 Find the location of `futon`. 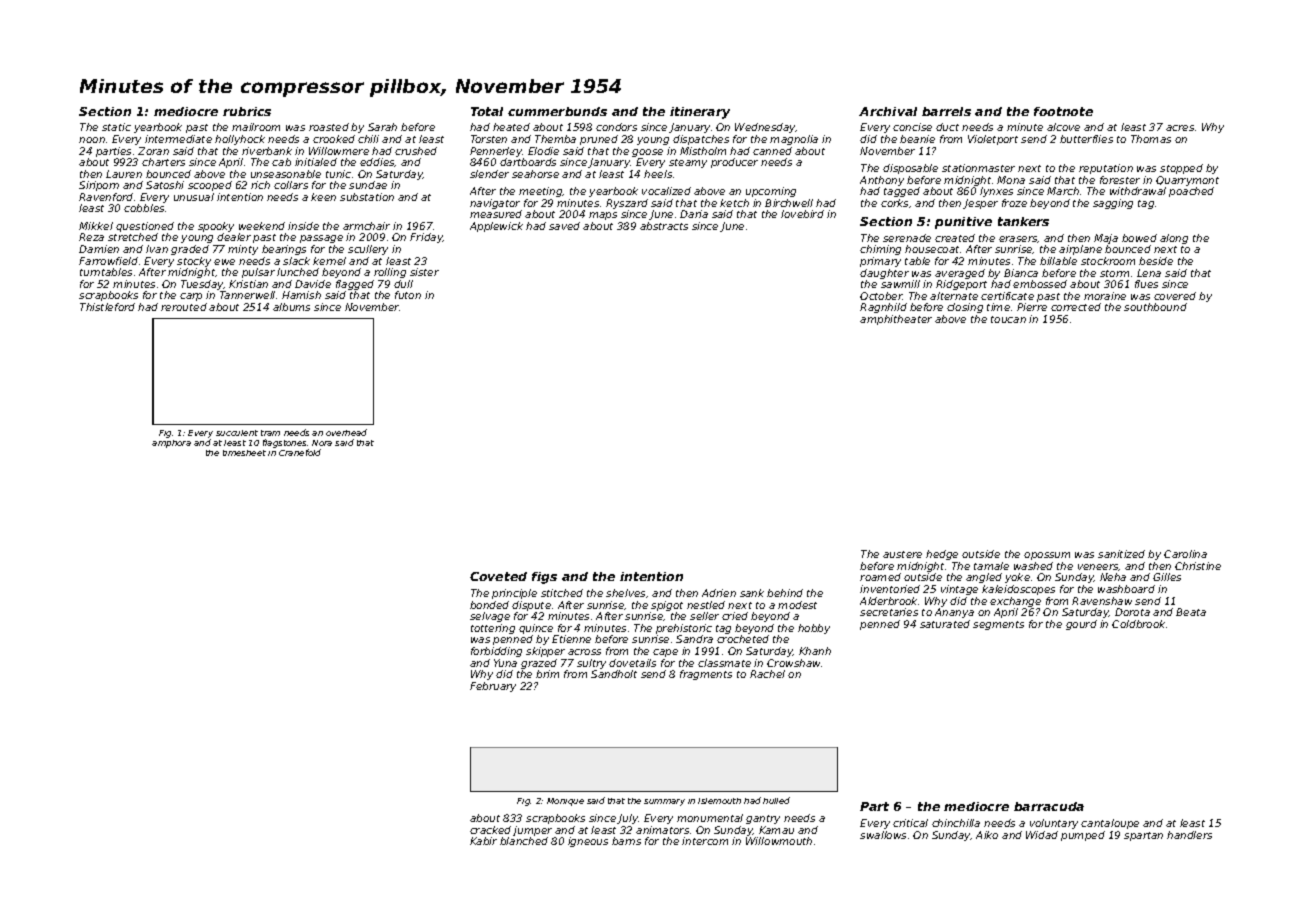

futon is located at coordinates (408, 295).
